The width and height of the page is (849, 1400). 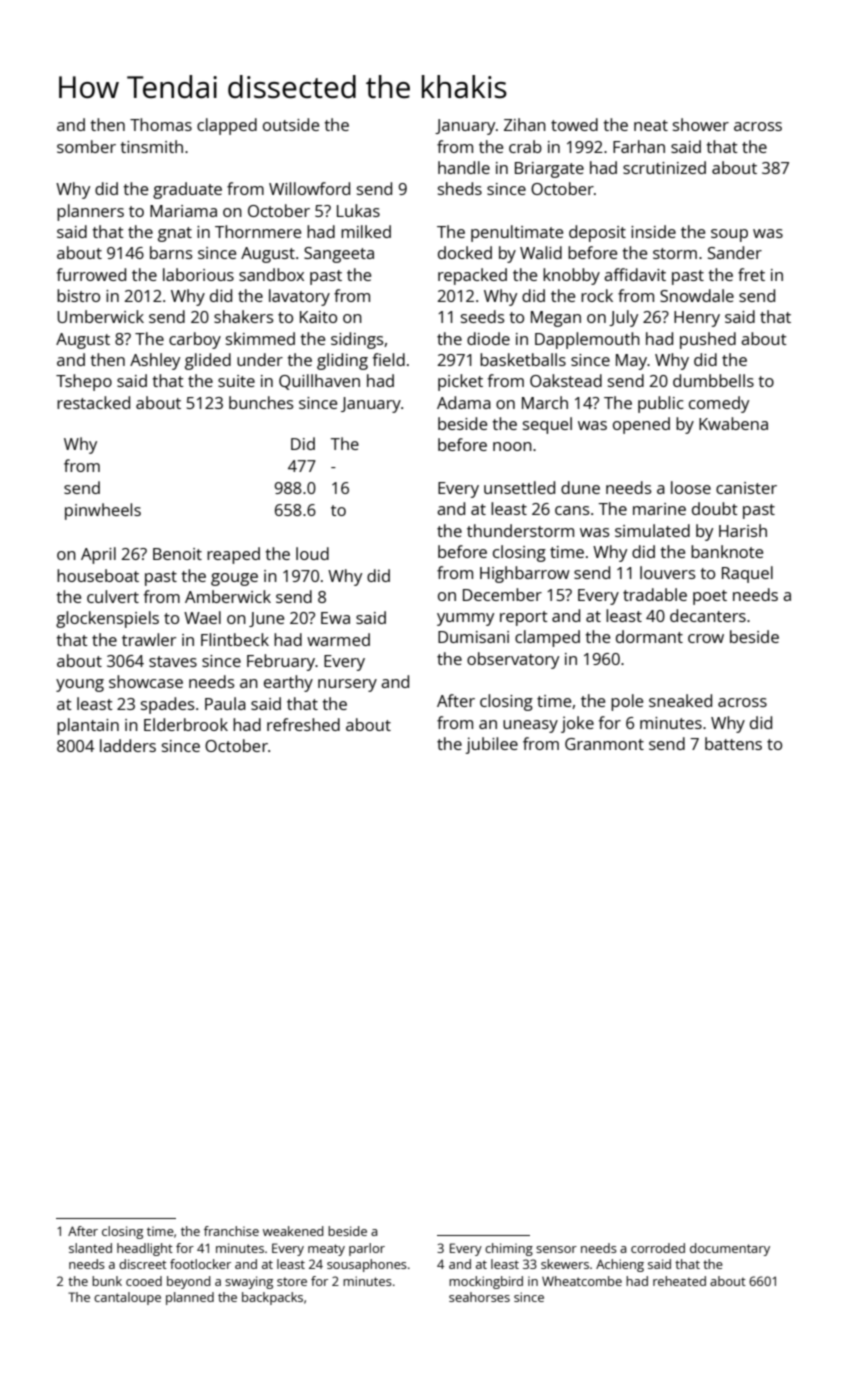 I want to click on chiming, so click(x=509, y=1249).
